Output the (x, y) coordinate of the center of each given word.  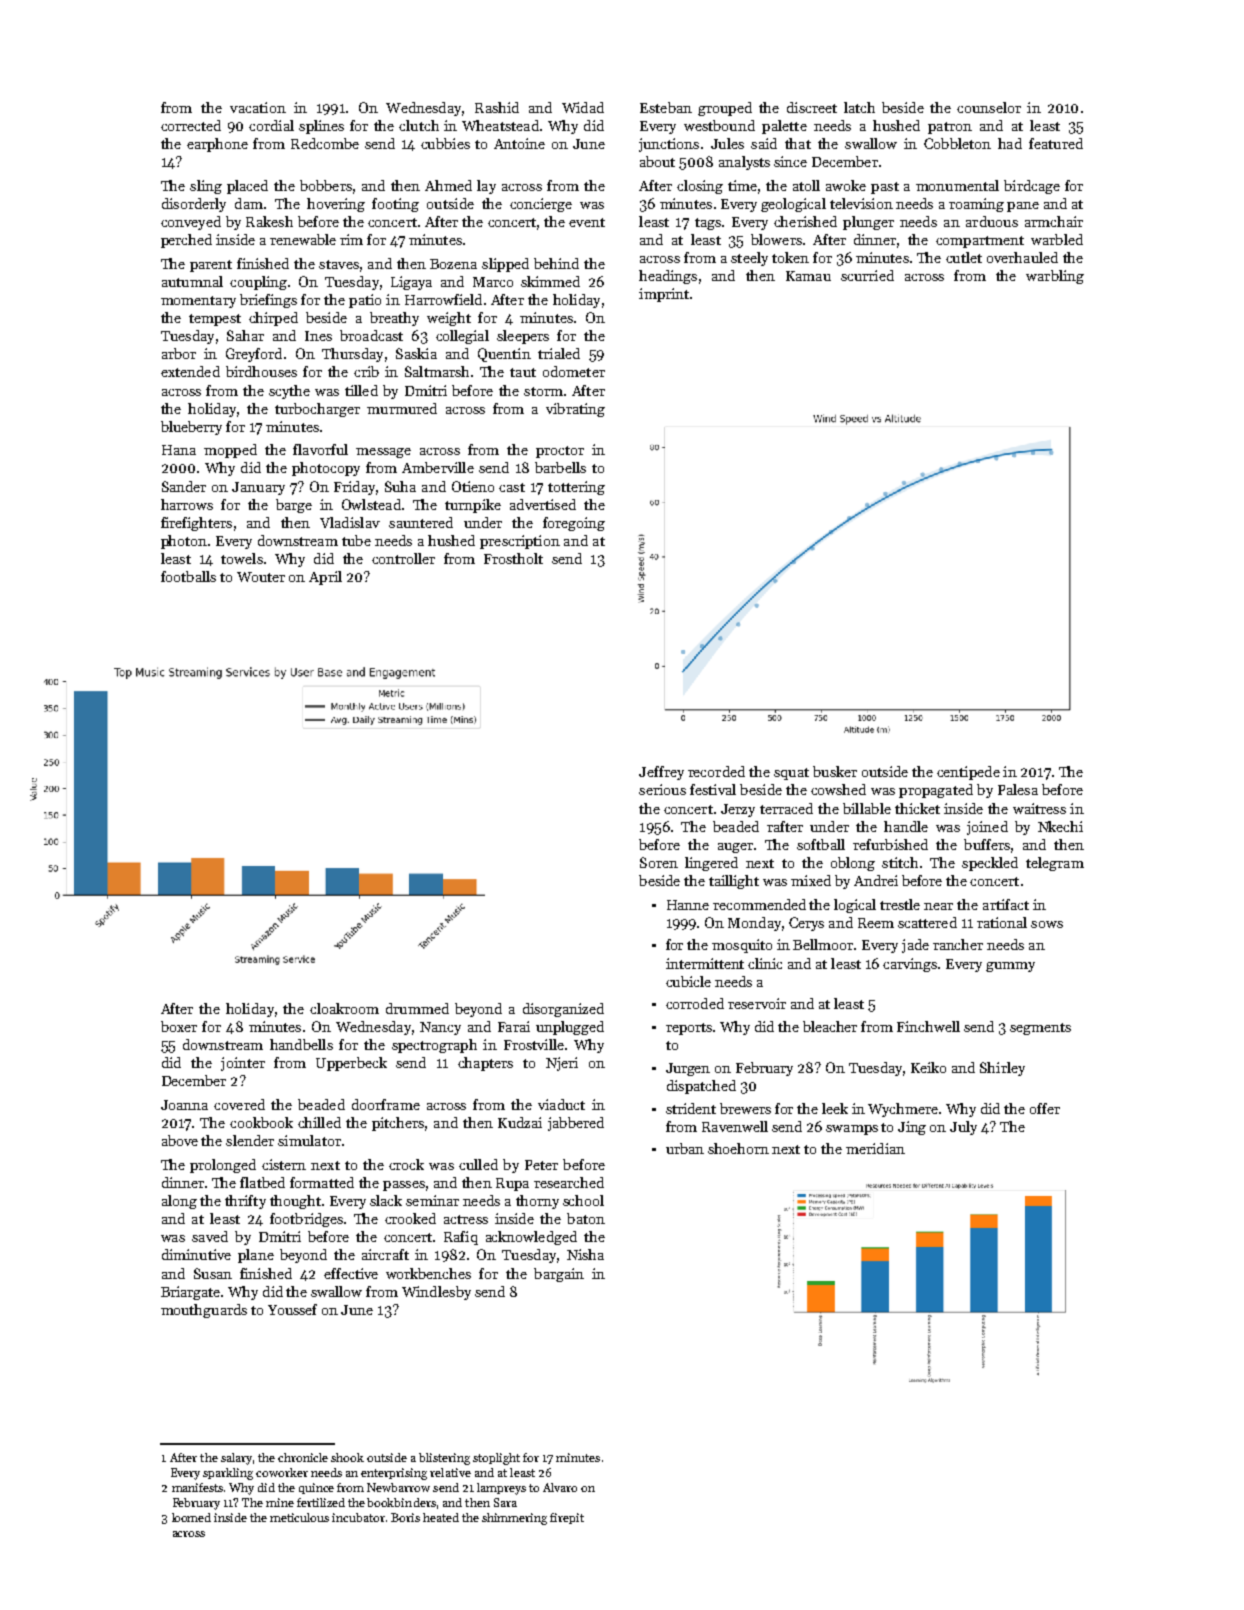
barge (294, 506)
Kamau (808, 276)
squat (791, 774)
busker (835, 771)
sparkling (228, 1474)
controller (403, 558)
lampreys (501, 1489)
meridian (875, 1148)
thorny (537, 1202)
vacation (258, 107)
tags (708, 224)
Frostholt (513, 558)
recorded (716, 771)
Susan (213, 1273)
